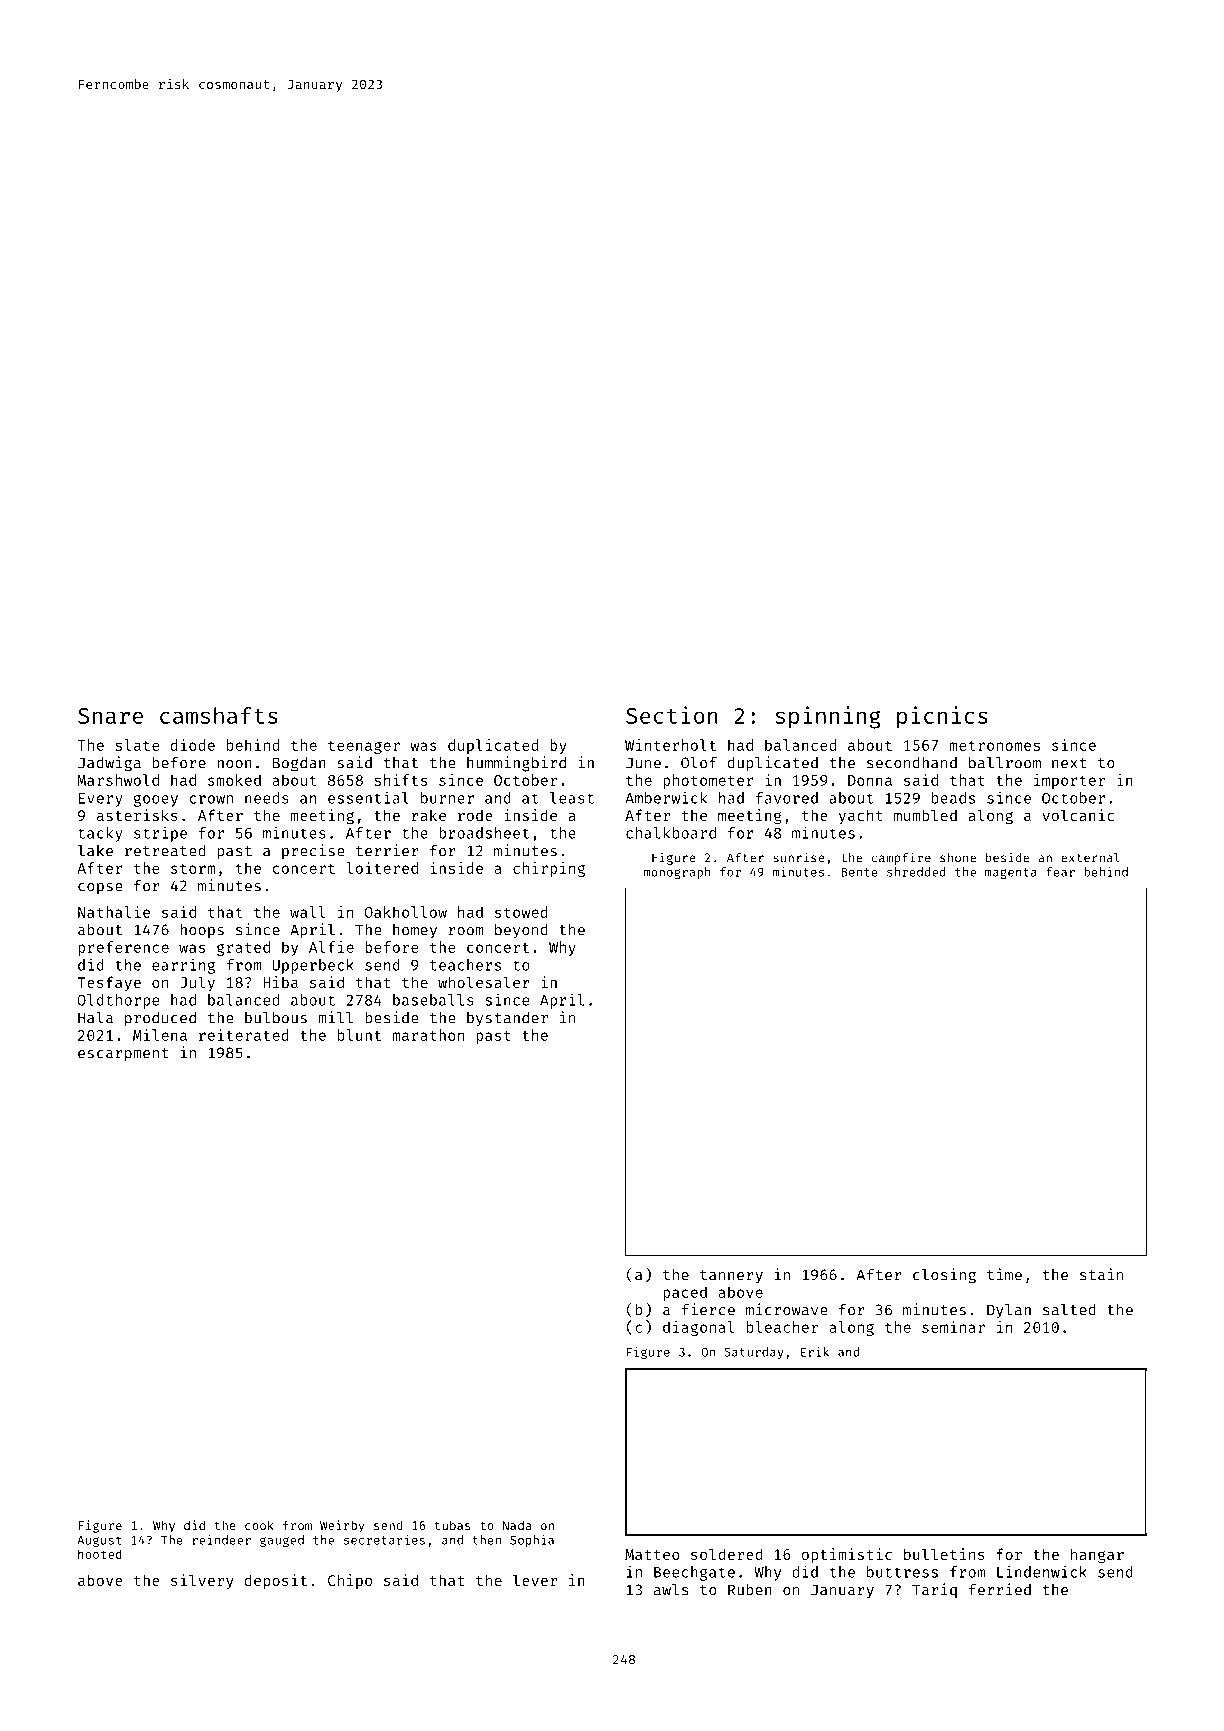 Image resolution: width=1224 pixels, height=1731 pixels. What do you see at coordinates (123, 1055) in the page?
I see `escarpment` at bounding box center [123, 1055].
